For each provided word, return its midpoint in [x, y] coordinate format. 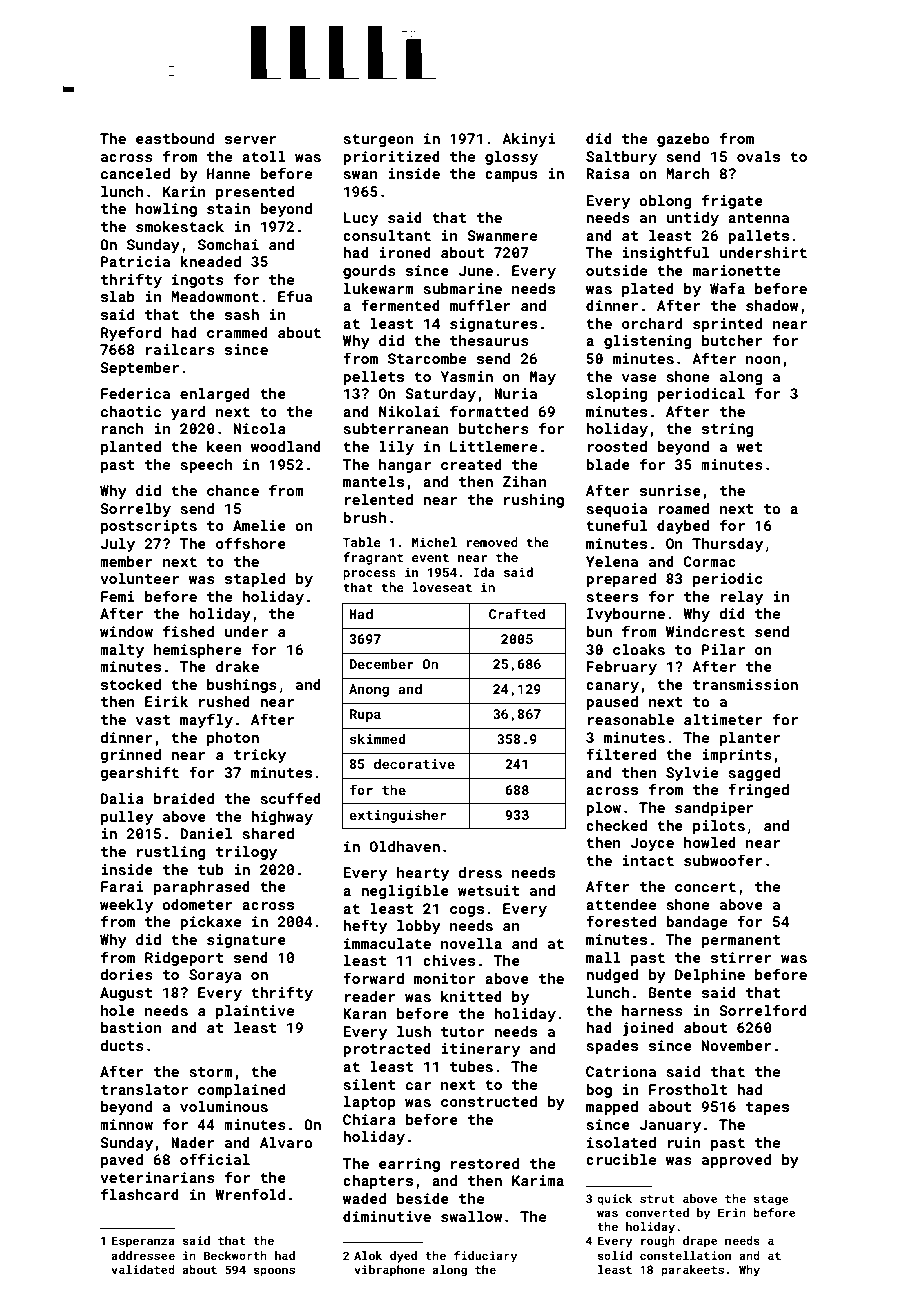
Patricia [135, 261]
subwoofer [723, 860]
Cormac [710, 561]
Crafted [517, 613]
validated [143, 1269]
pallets [758, 237]
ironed [405, 252]
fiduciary [485, 1257]
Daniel [206, 833]
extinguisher [397, 816]
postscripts [149, 527]
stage [771, 1200]
